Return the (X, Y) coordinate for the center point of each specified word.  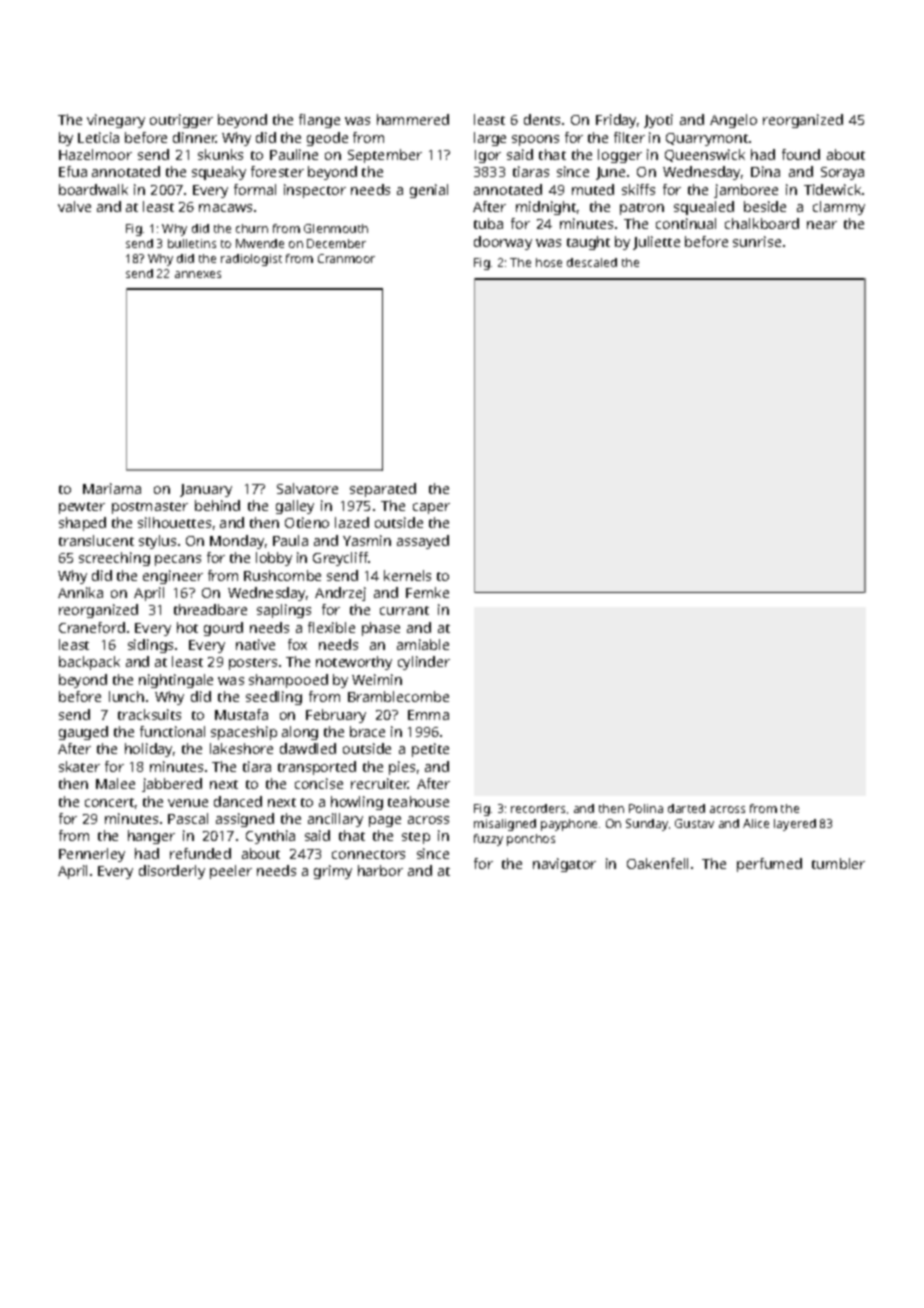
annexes (198, 274)
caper (431, 508)
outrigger (181, 121)
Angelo (733, 121)
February (336, 716)
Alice (756, 823)
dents (542, 119)
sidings (150, 646)
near (822, 225)
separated (383, 490)
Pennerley (92, 855)
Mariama (112, 488)
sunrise (757, 241)
